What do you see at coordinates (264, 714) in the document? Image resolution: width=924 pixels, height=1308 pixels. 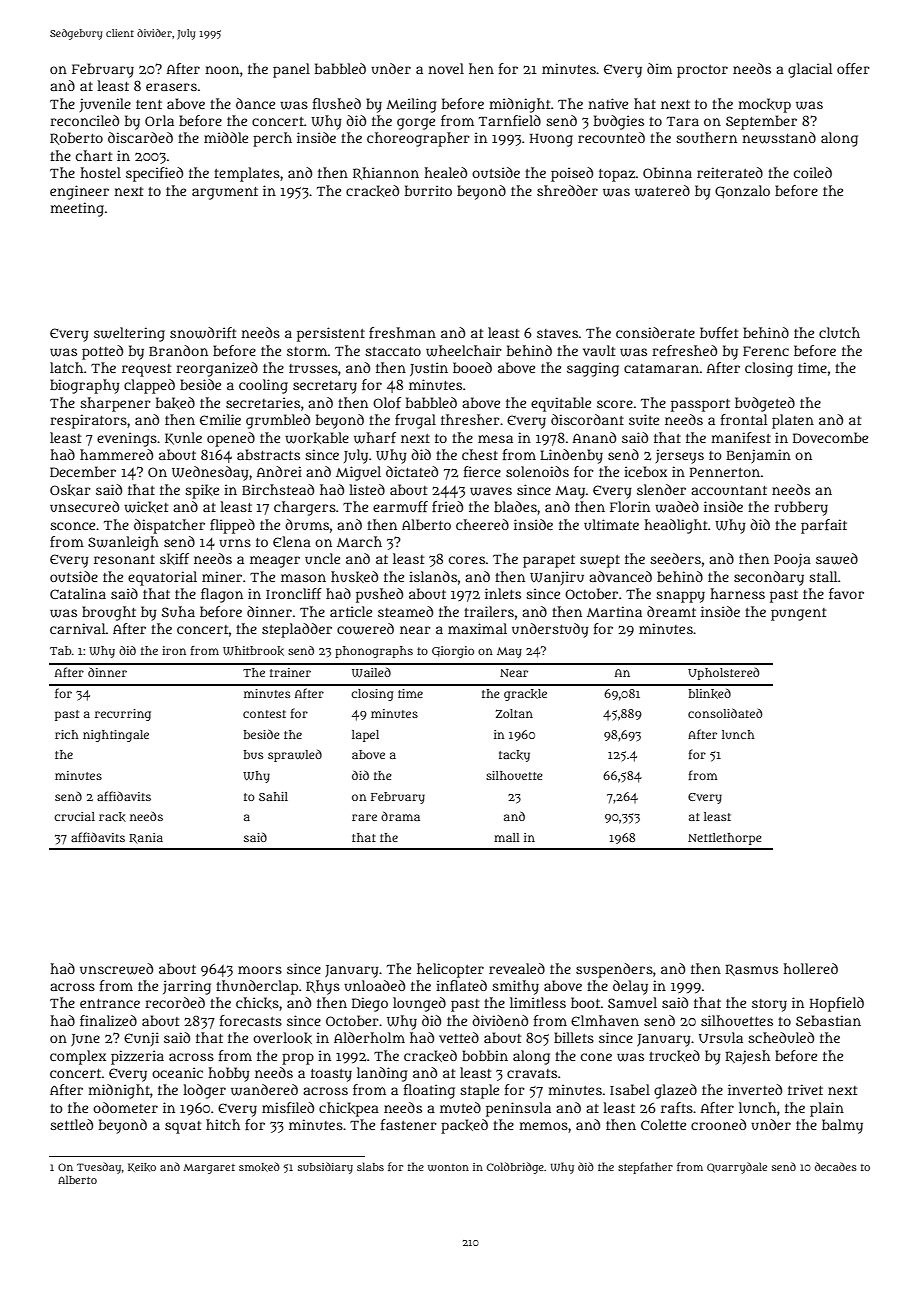 I see `contest` at bounding box center [264, 714].
